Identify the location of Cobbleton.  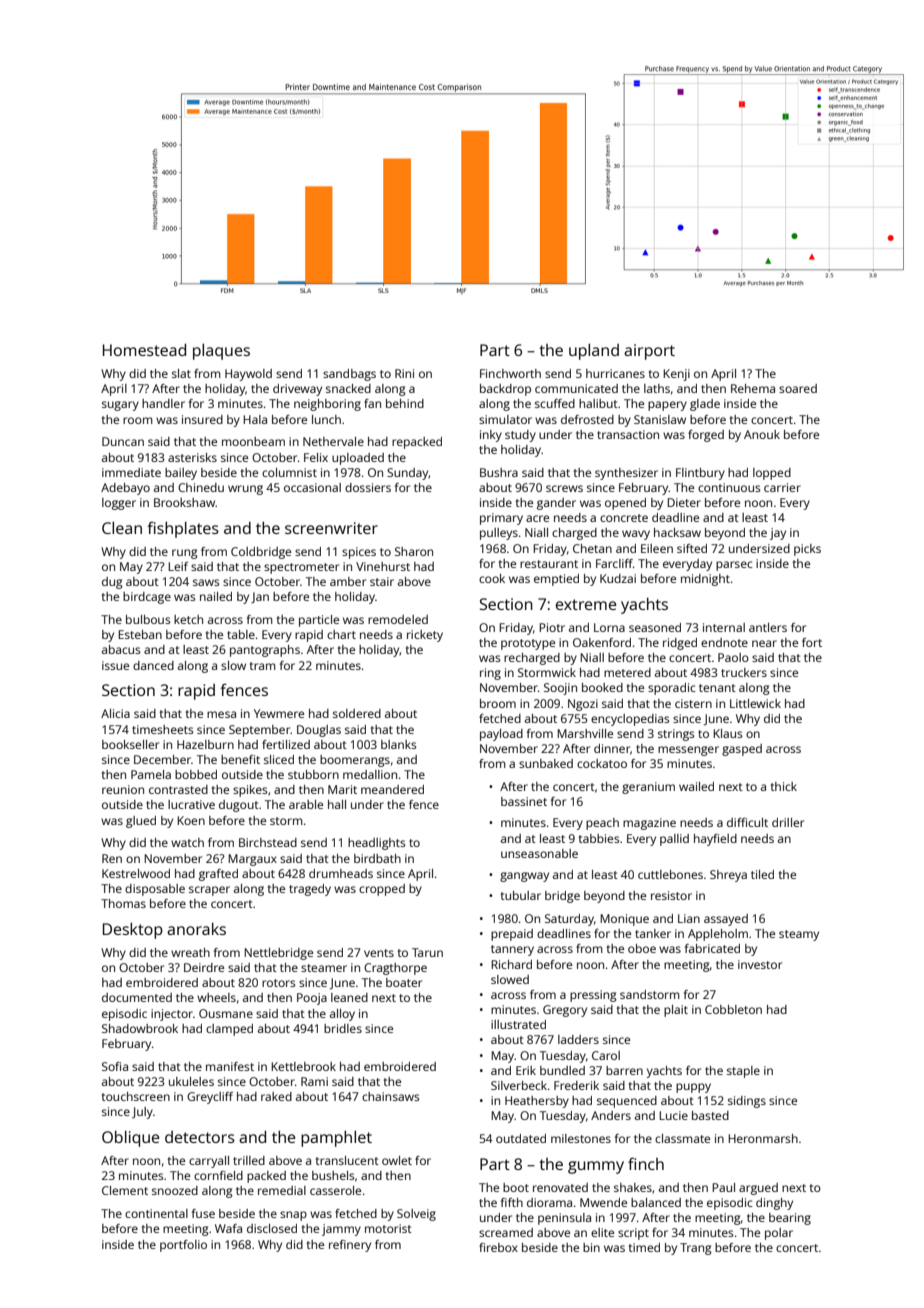
(733, 1009).
